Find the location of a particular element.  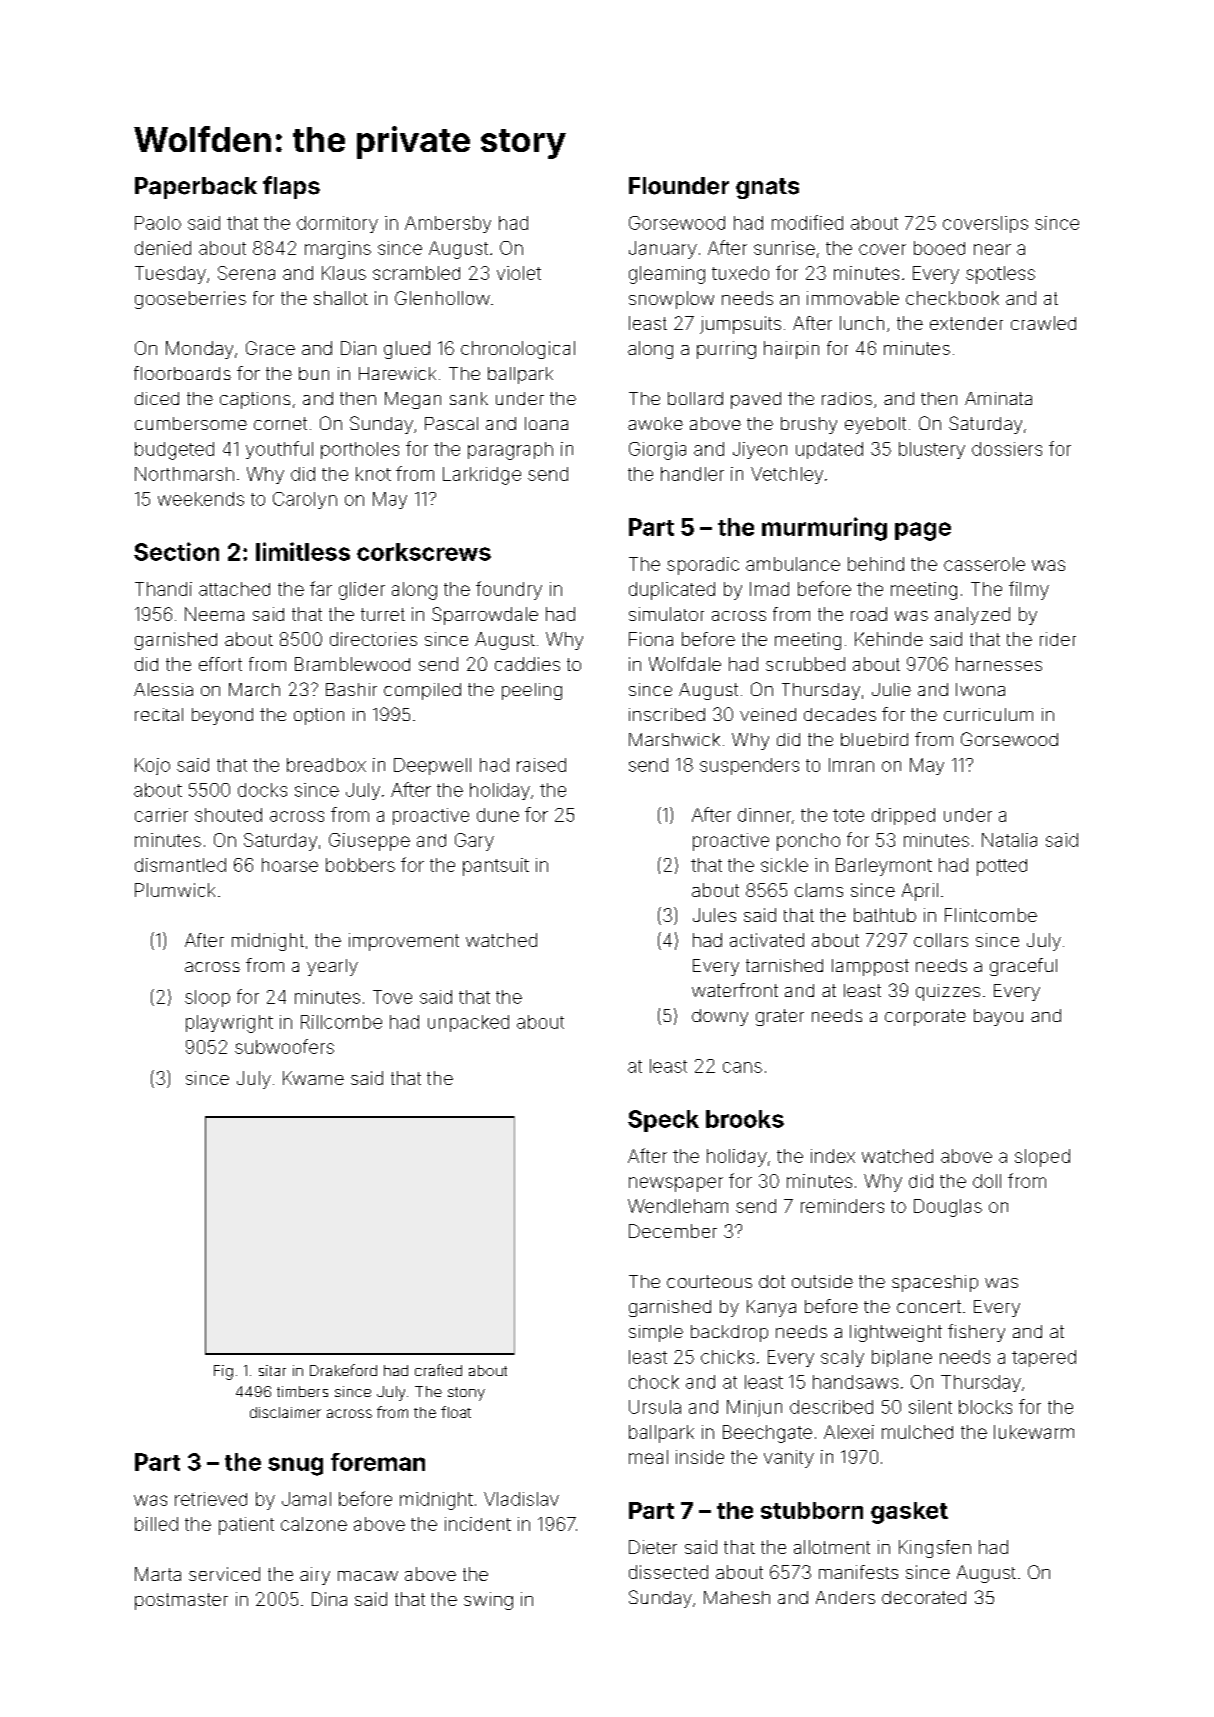

swing is located at coordinates (488, 1601).
